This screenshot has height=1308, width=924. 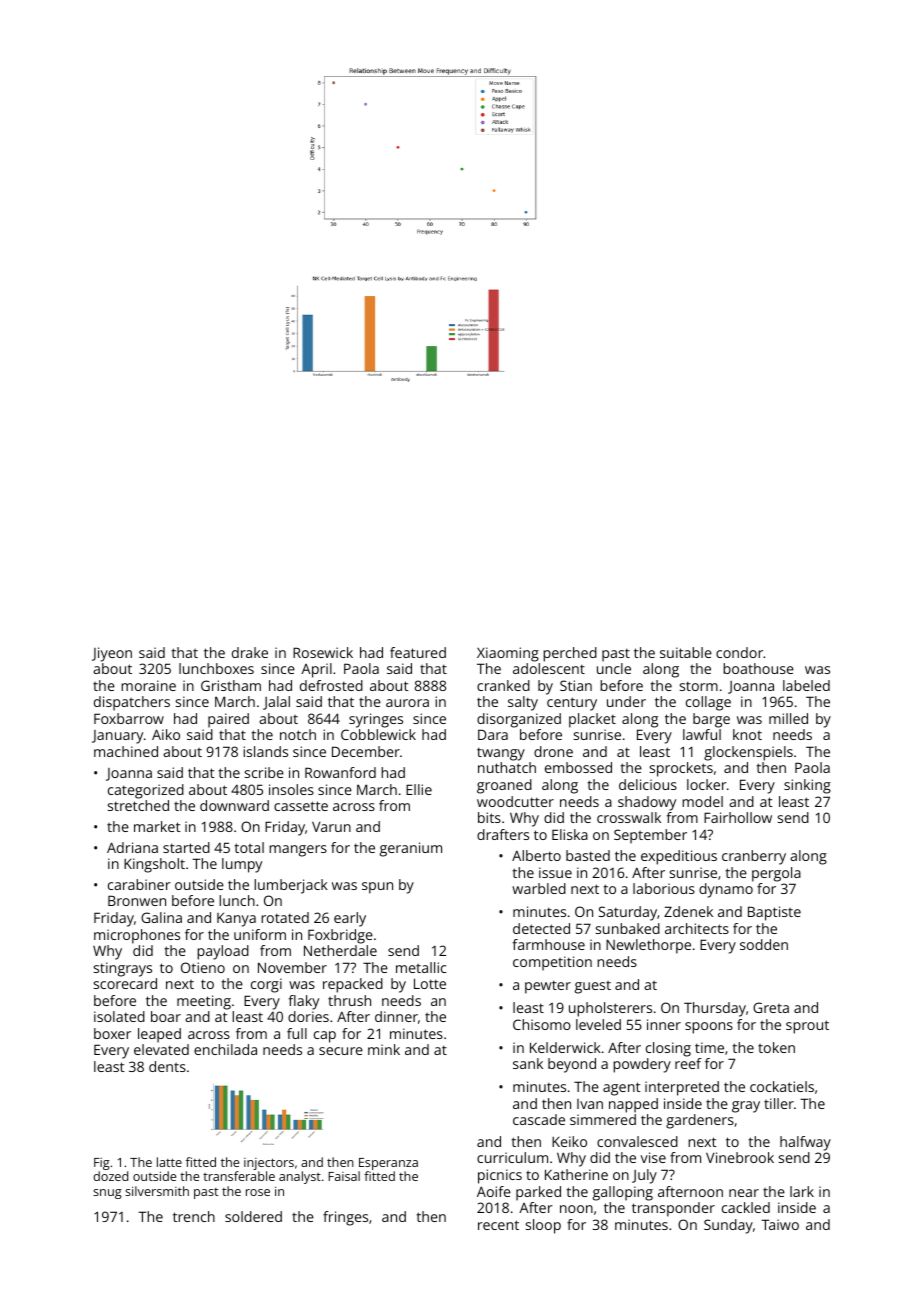 What do you see at coordinates (754, 857) in the screenshot?
I see `cranberry` at bounding box center [754, 857].
